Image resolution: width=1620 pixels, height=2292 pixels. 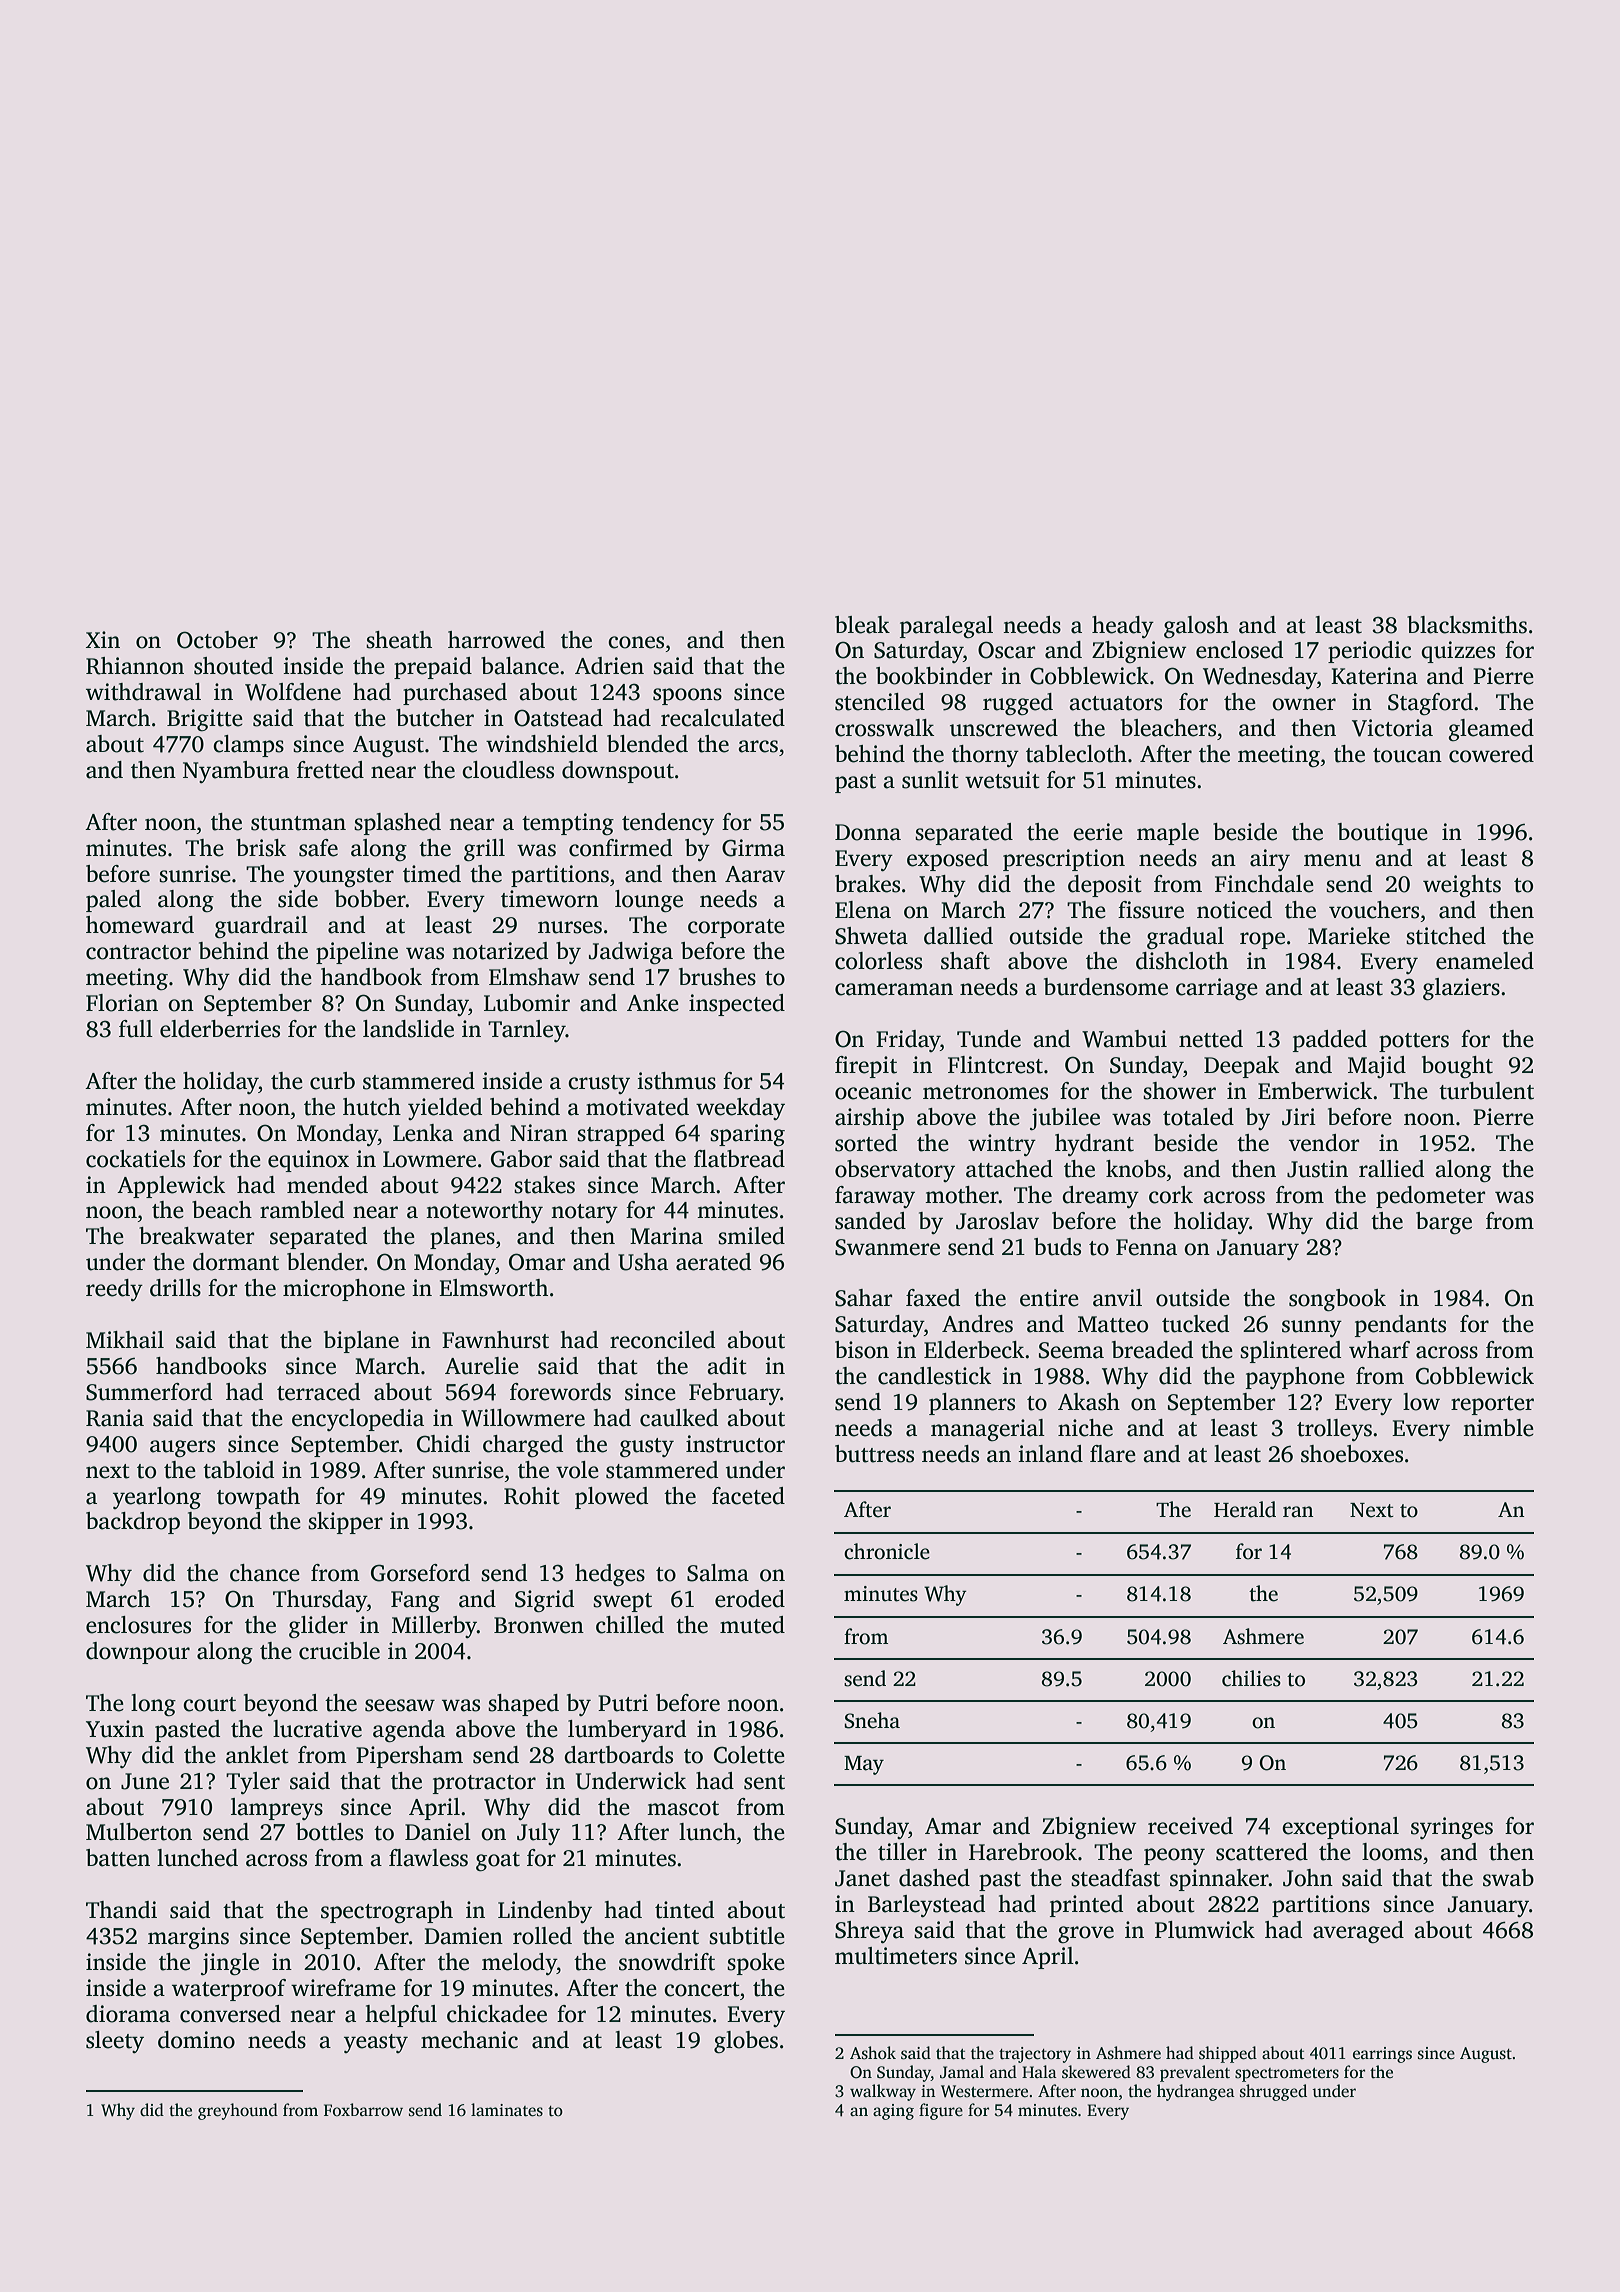 I want to click on prescription, so click(x=1064, y=860).
